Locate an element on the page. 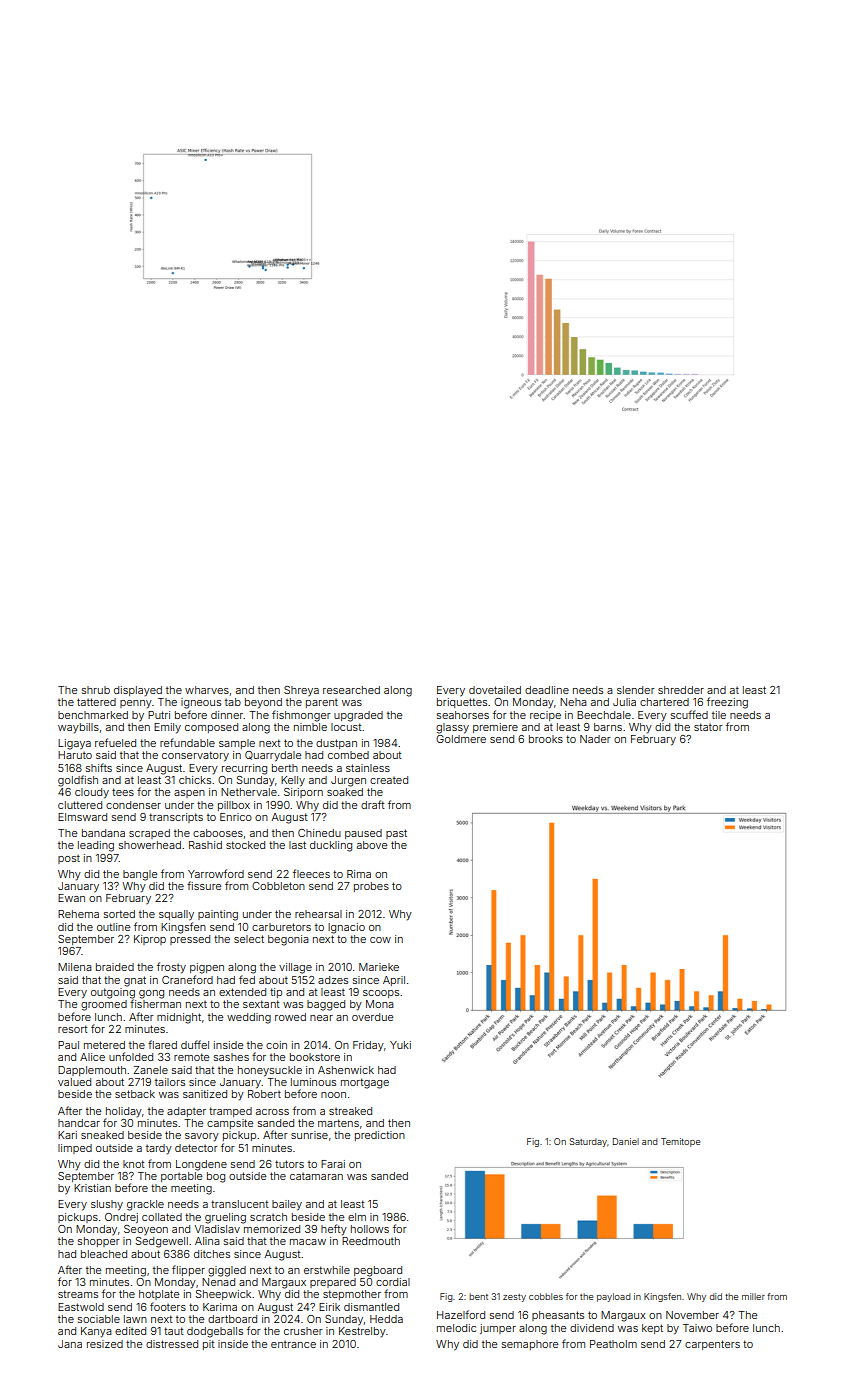 The width and height of the page is (849, 1400). wedding is located at coordinates (249, 1018).
